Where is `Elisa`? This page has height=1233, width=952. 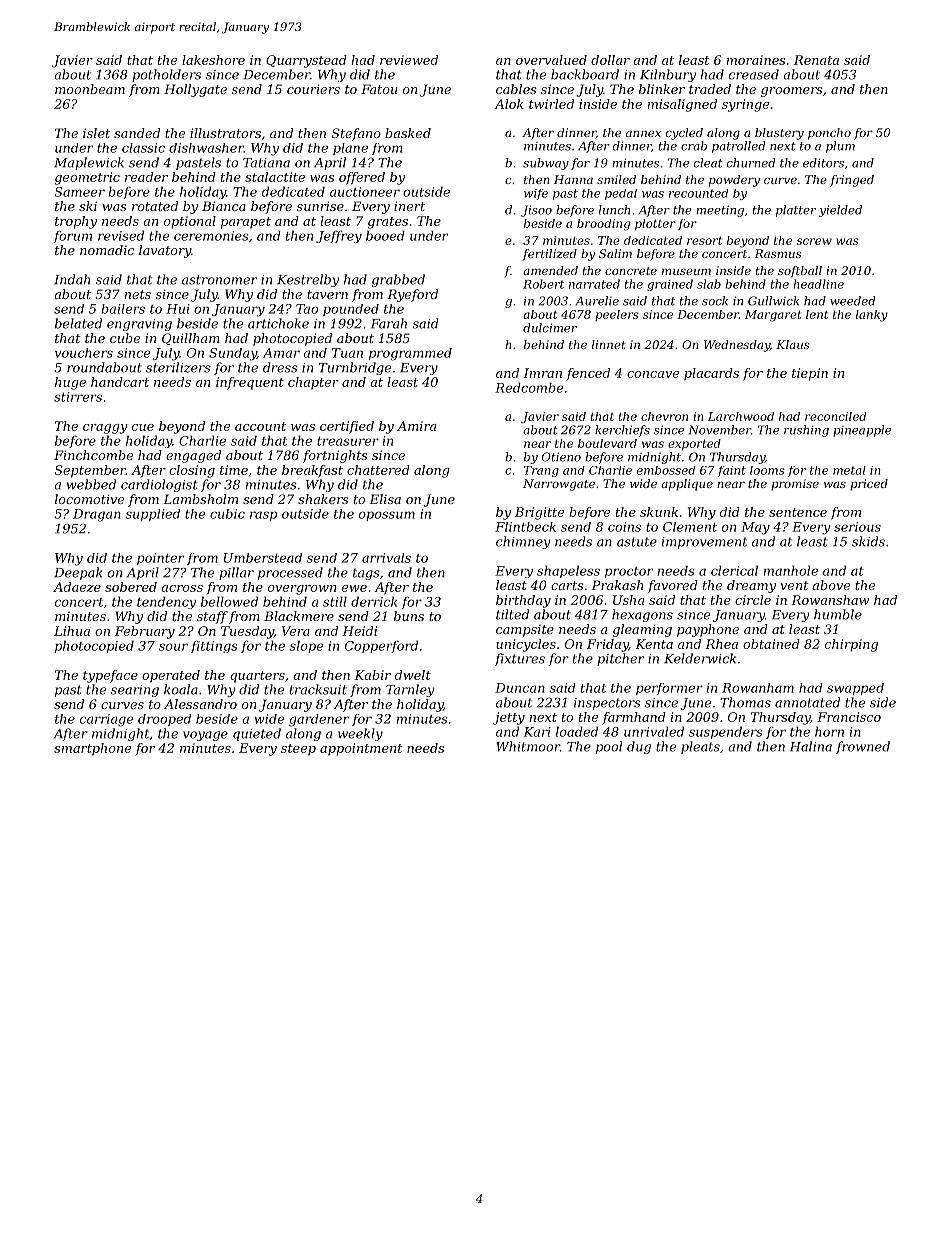
Elisa is located at coordinates (385, 499).
